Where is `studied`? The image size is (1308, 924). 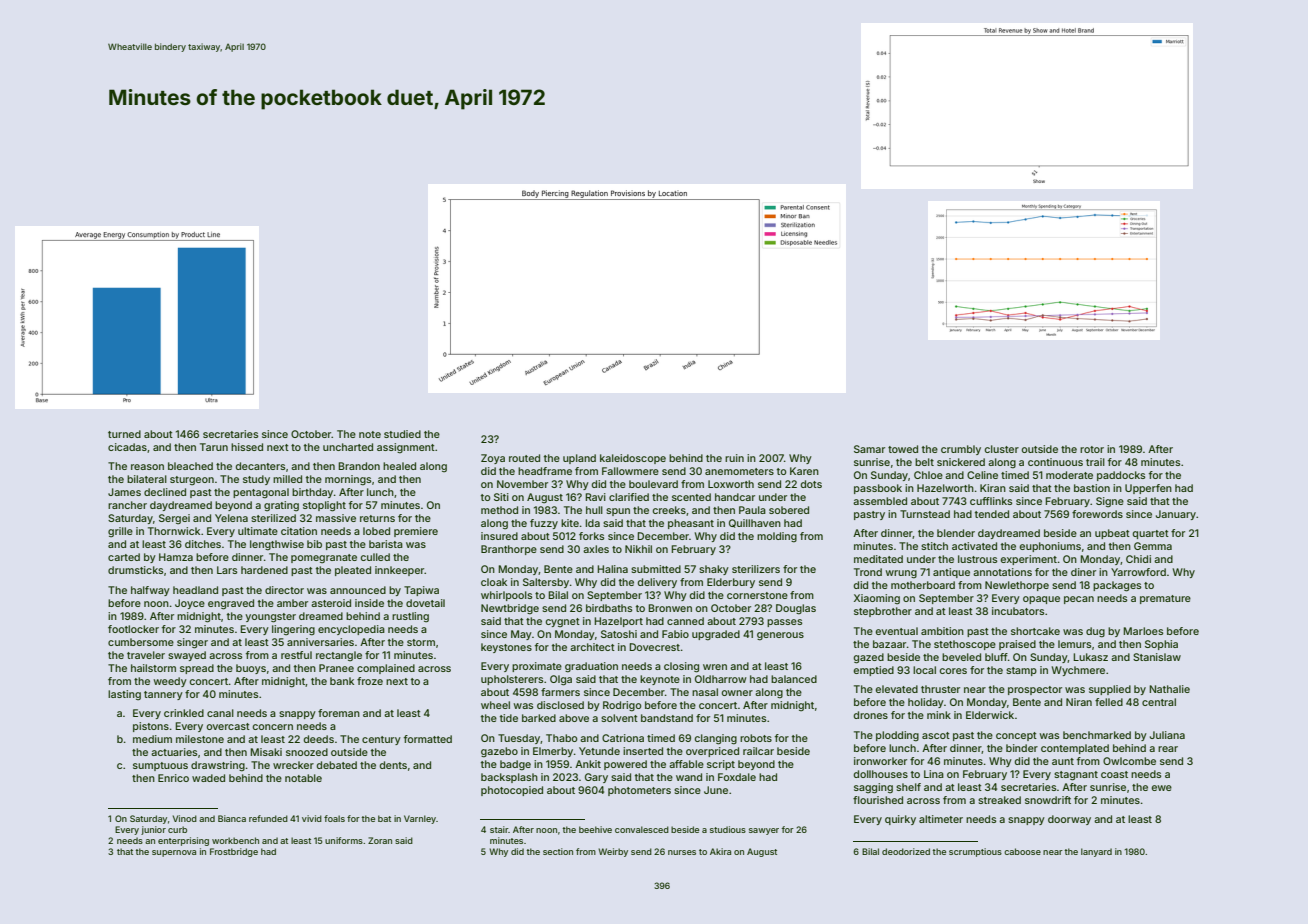 studied is located at coordinates (402, 434).
